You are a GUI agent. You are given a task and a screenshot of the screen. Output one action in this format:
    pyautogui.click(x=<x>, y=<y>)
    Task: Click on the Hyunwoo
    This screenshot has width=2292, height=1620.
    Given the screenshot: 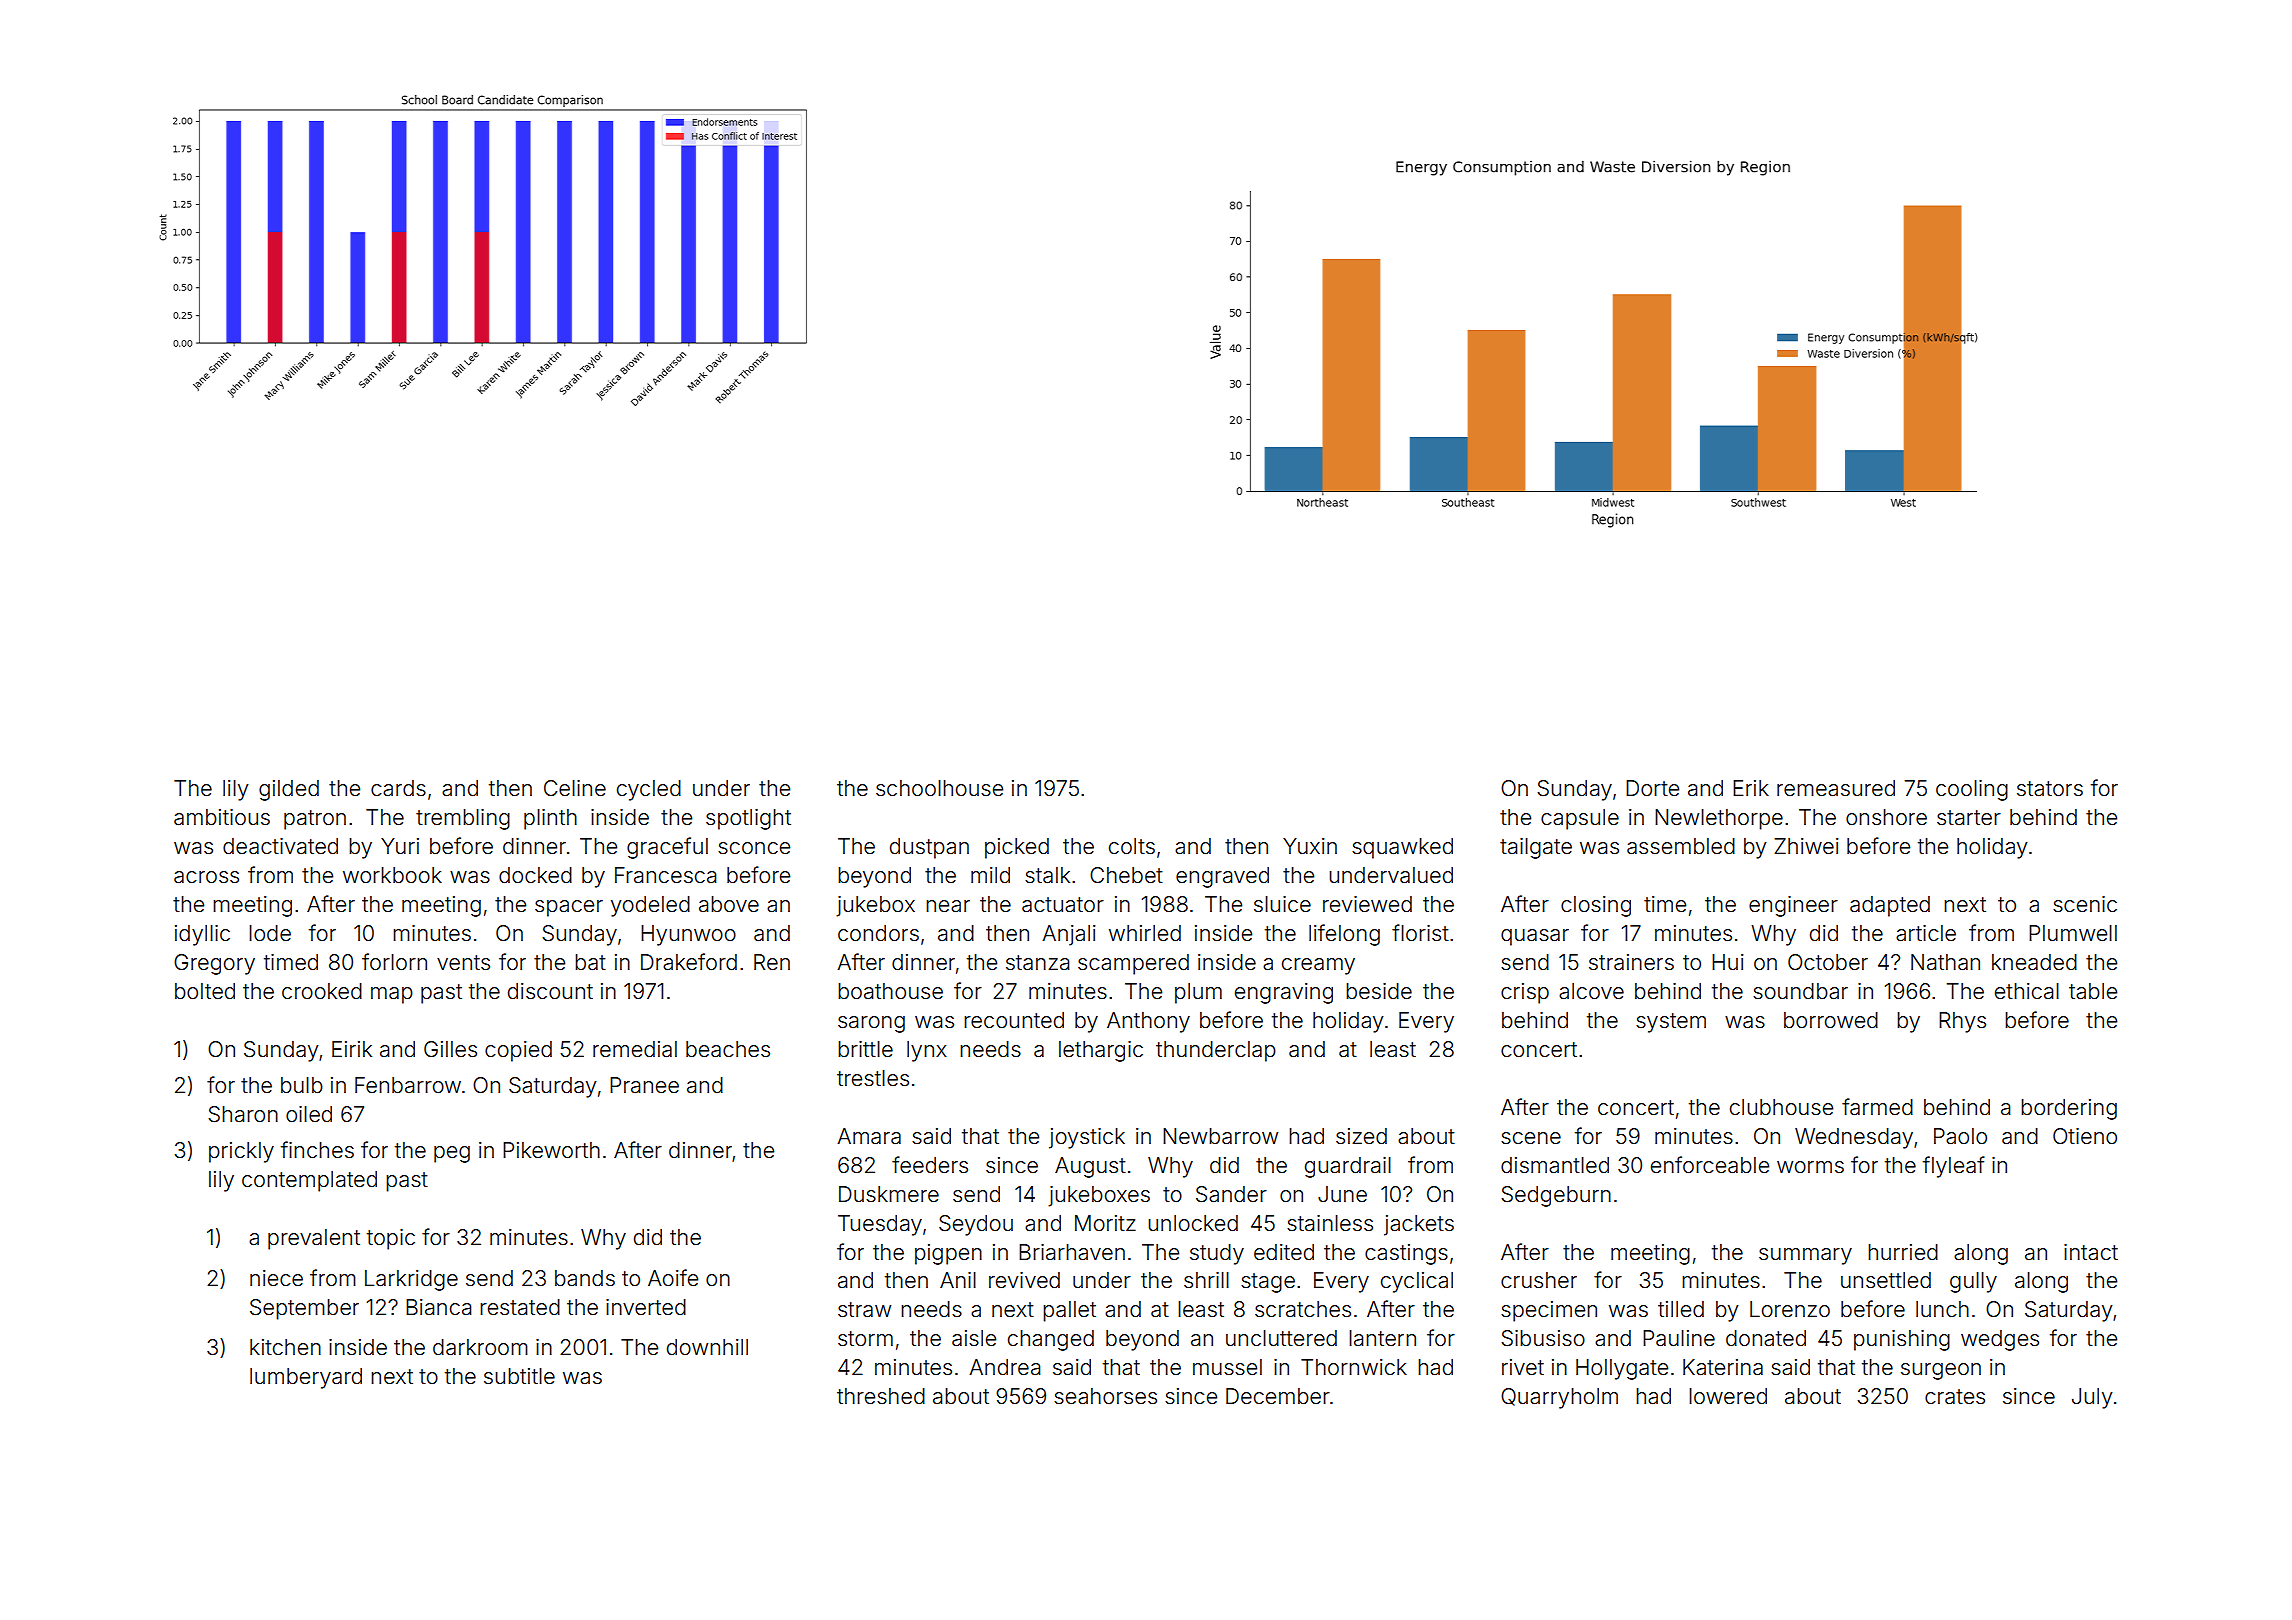 What is the action you would take?
    pyautogui.click(x=688, y=935)
